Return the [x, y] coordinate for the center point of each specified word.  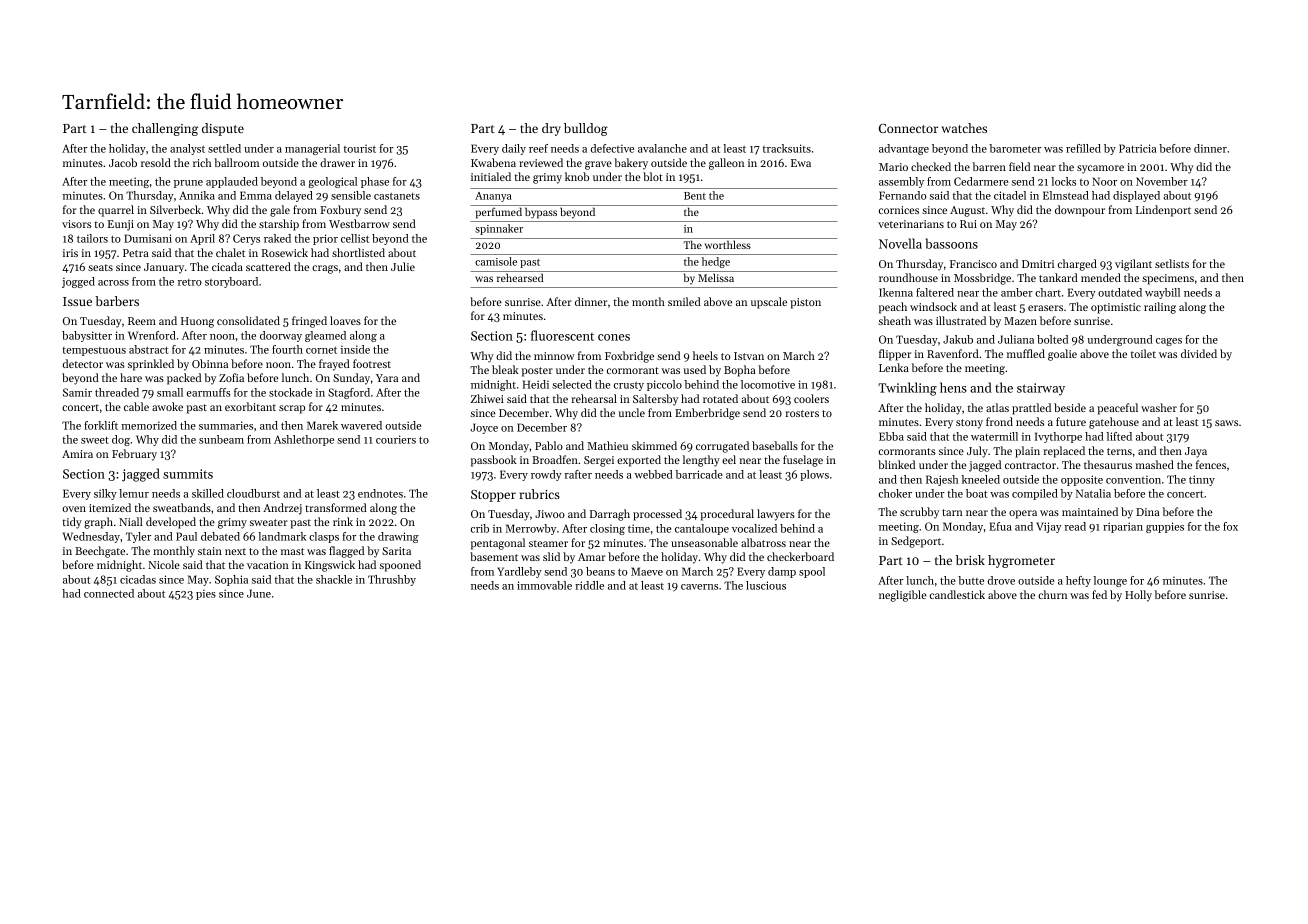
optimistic [1116, 308]
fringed [309, 322]
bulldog [586, 129]
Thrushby [392, 580]
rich [202, 162]
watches [964, 128]
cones [614, 337]
